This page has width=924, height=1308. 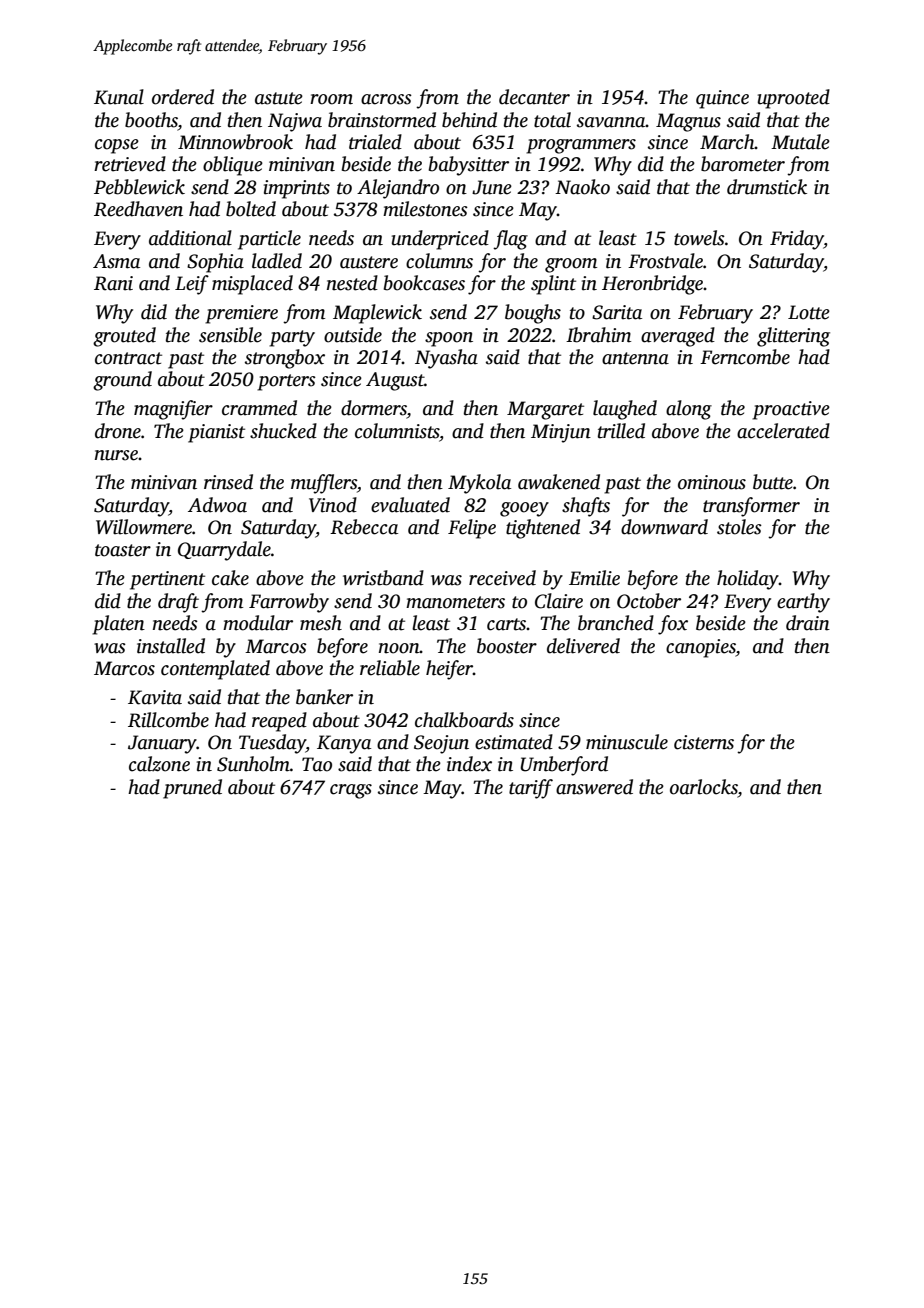 What do you see at coordinates (794, 99) in the page?
I see `uprooted` at bounding box center [794, 99].
